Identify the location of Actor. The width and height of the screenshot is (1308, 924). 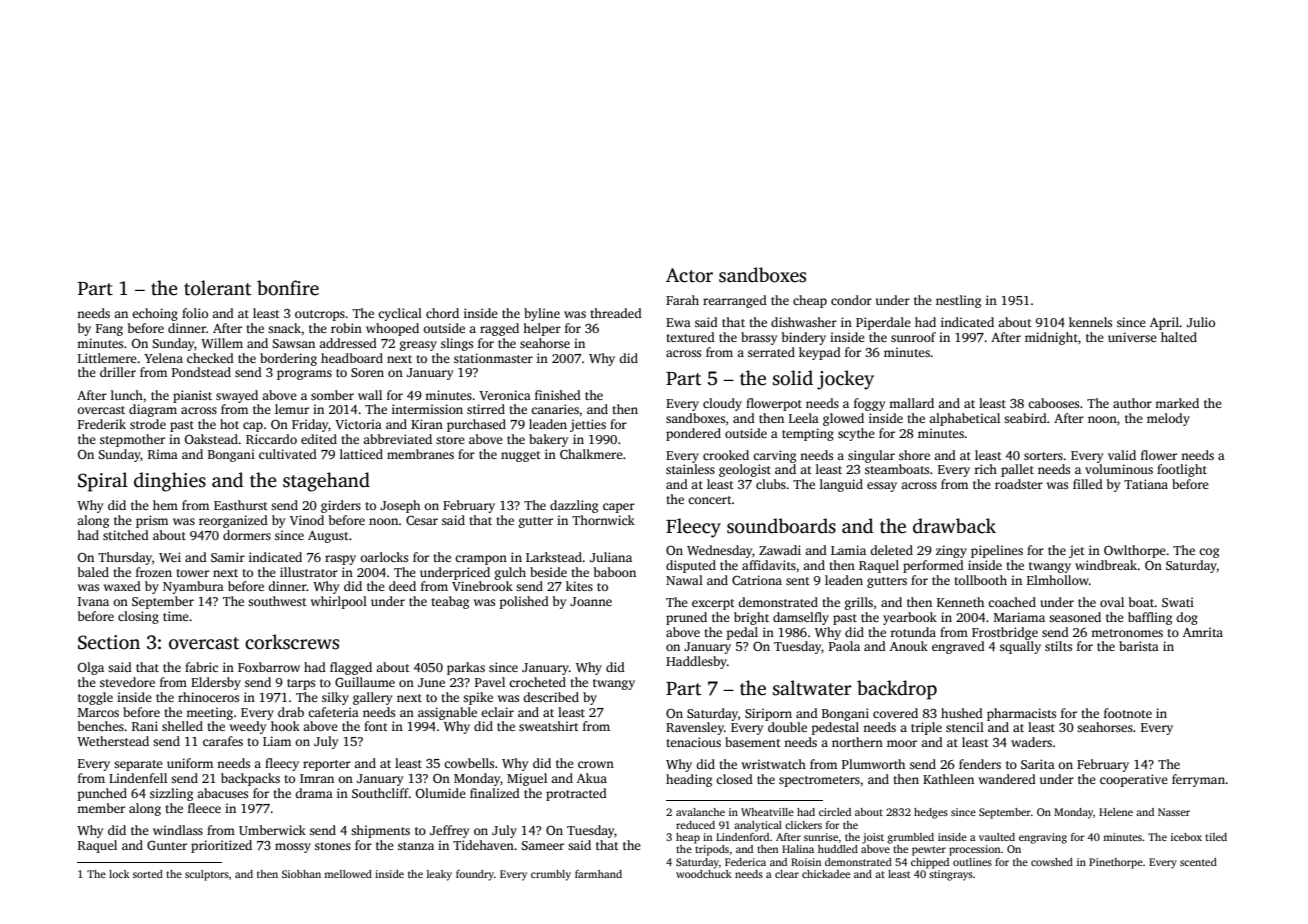
(689, 275).
